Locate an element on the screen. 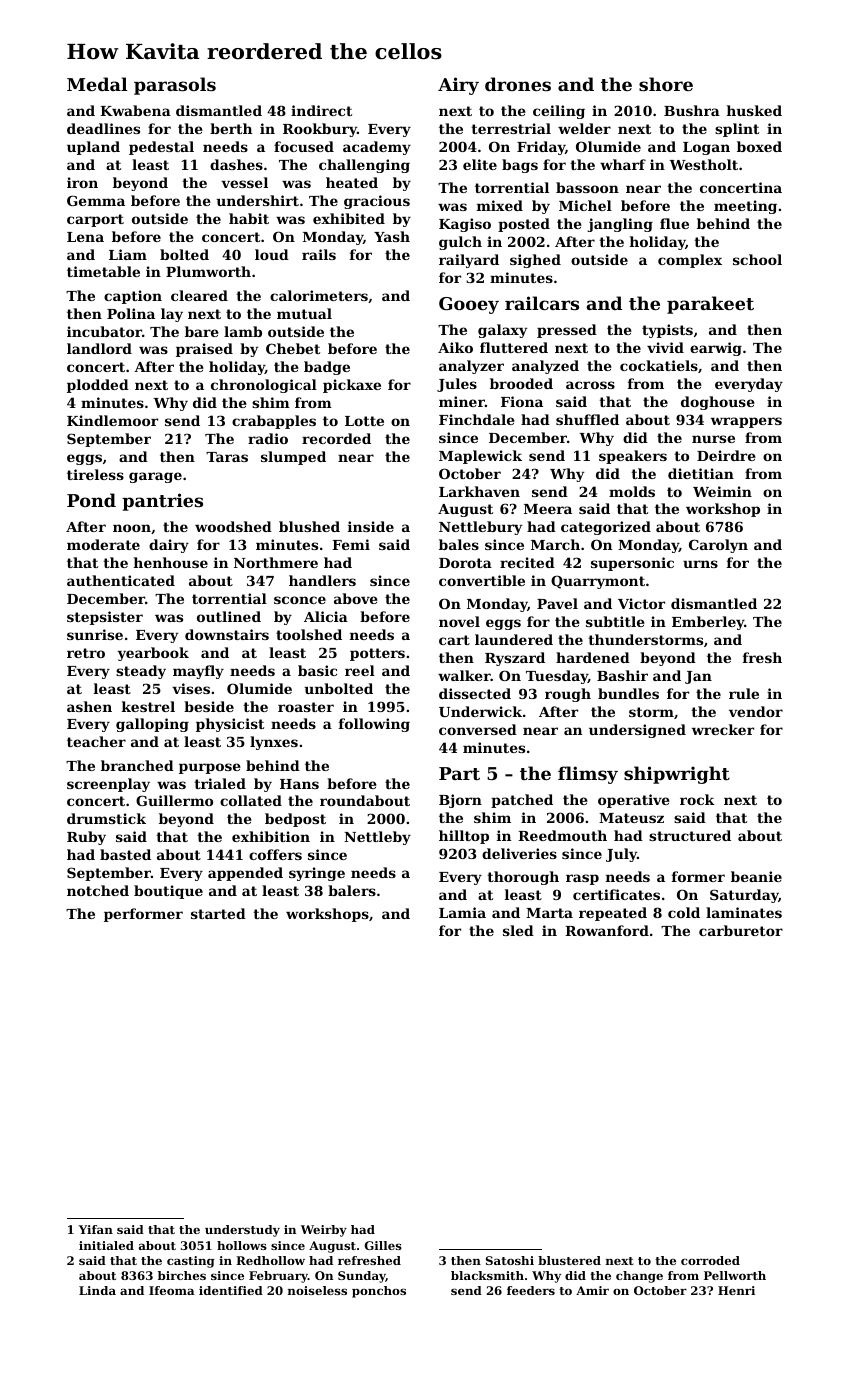 The width and height of the screenshot is (849, 1400). Medal is located at coordinates (97, 84).
